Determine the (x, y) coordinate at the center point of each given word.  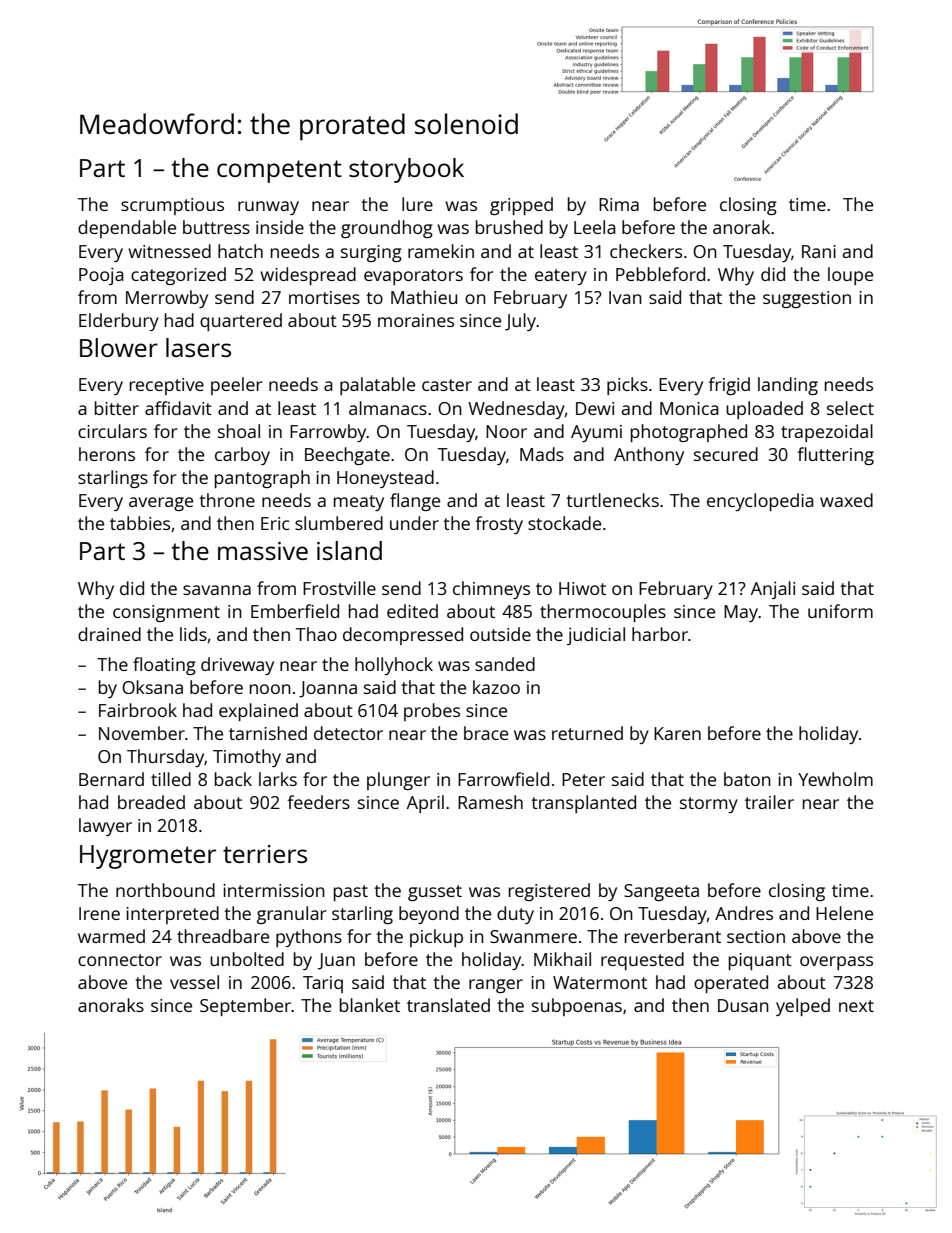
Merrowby (167, 299)
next (856, 1006)
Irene (99, 913)
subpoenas (577, 1007)
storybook (406, 170)
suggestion (807, 299)
